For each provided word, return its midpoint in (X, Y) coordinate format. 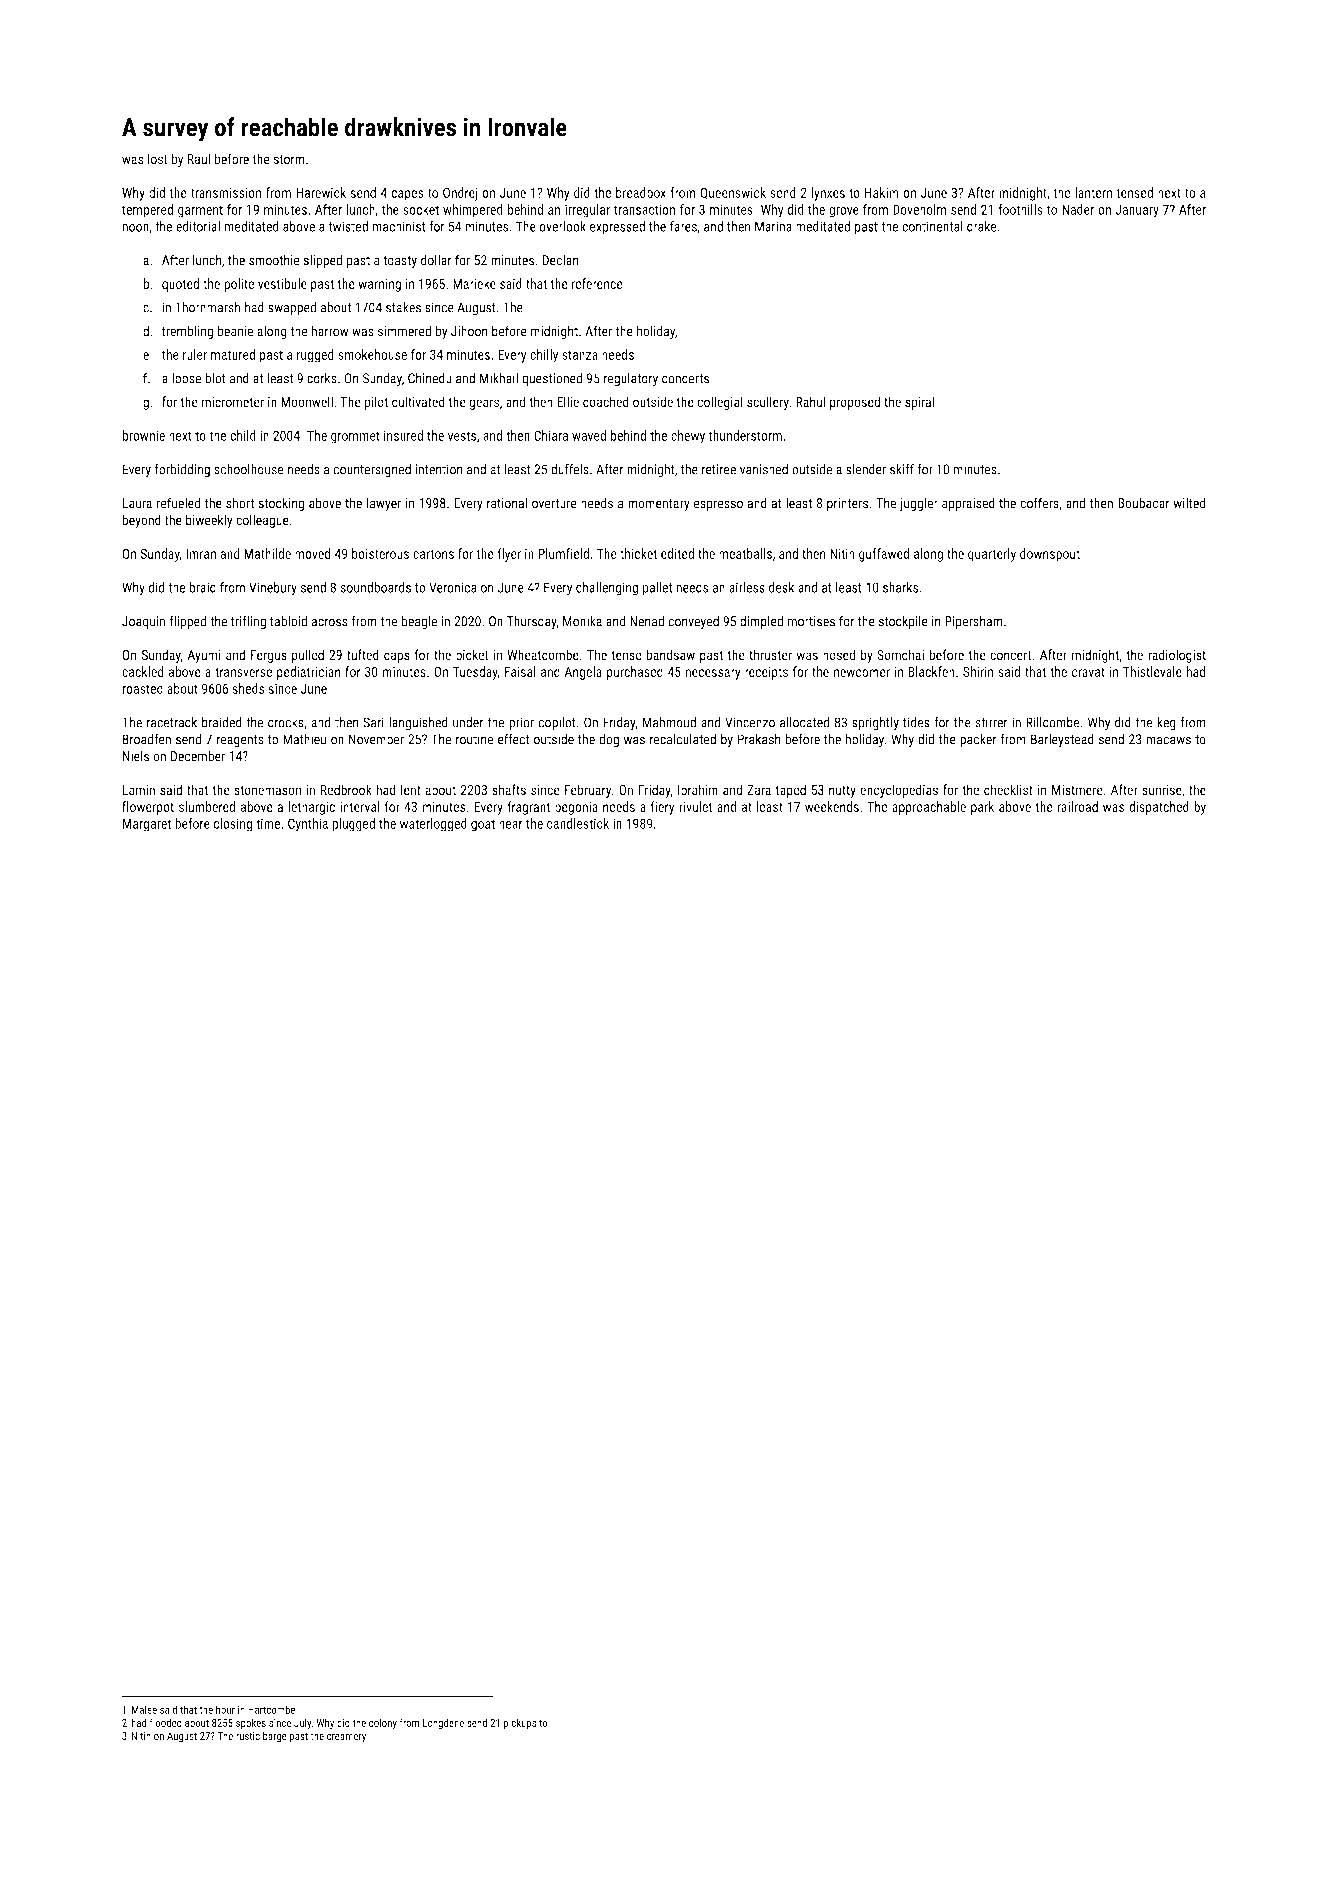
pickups (520, 1724)
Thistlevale (1152, 671)
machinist (398, 226)
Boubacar (1143, 503)
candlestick (578, 823)
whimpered (473, 211)
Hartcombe (271, 1709)
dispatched (1159, 808)
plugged (353, 825)
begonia (576, 808)
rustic (248, 1736)
